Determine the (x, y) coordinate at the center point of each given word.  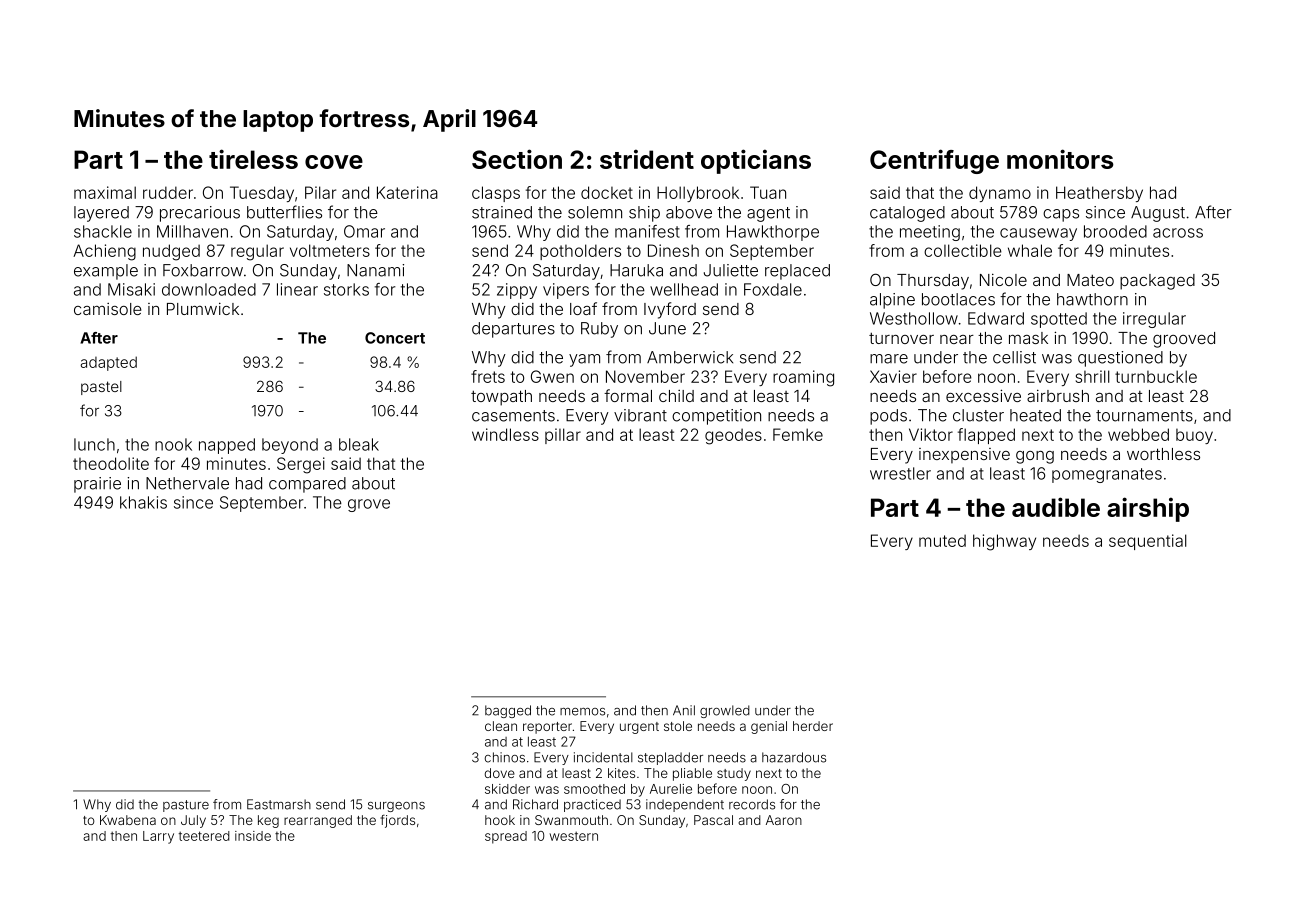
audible (1056, 507)
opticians (756, 161)
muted (942, 540)
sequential (1148, 542)
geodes (733, 436)
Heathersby (1099, 194)
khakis (143, 502)
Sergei (301, 465)
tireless (253, 159)
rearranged (318, 821)
